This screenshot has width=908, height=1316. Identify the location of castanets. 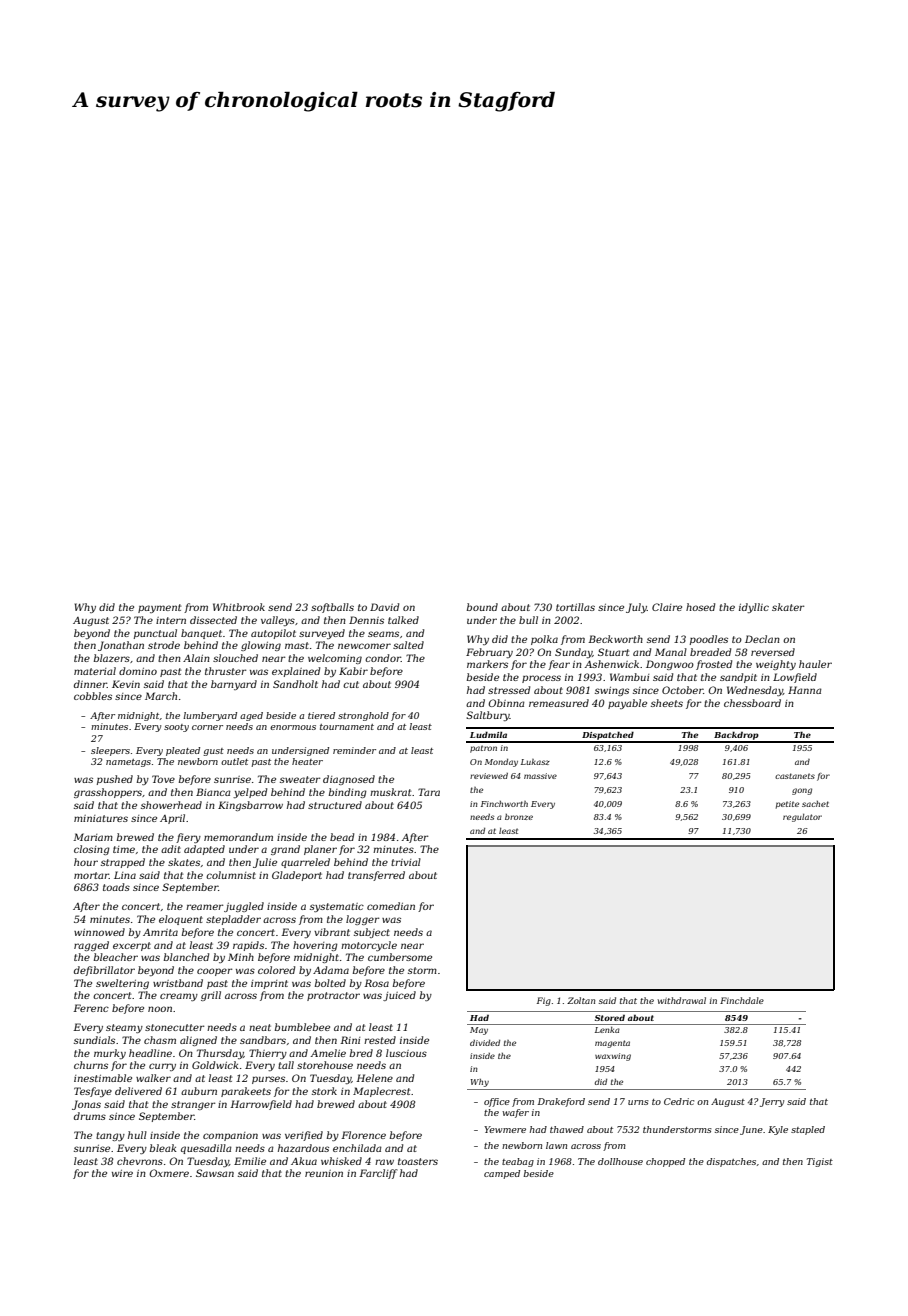
(795, 776).
